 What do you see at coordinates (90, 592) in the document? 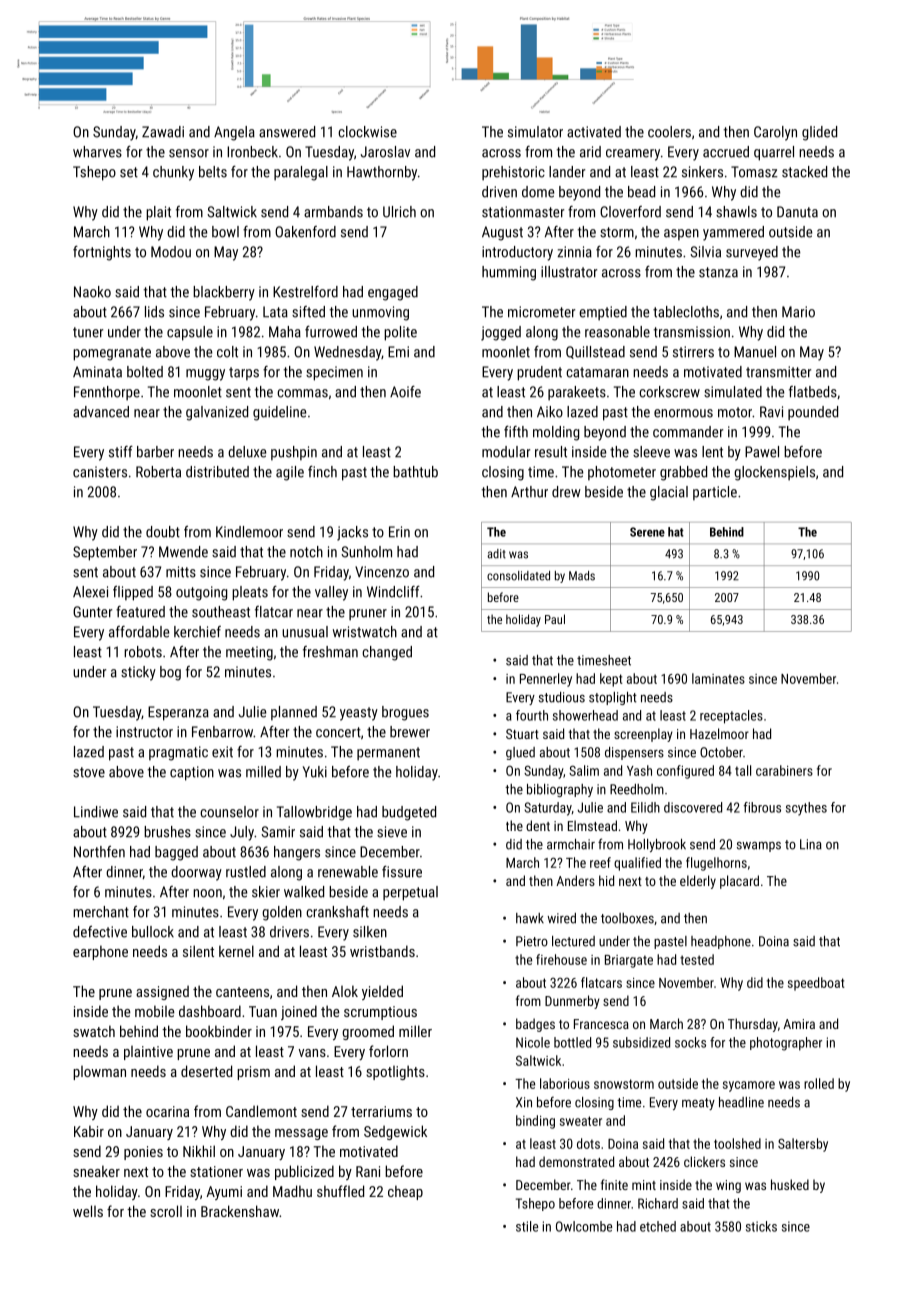
I see `Alexei` at bounding box center [90, 592].
